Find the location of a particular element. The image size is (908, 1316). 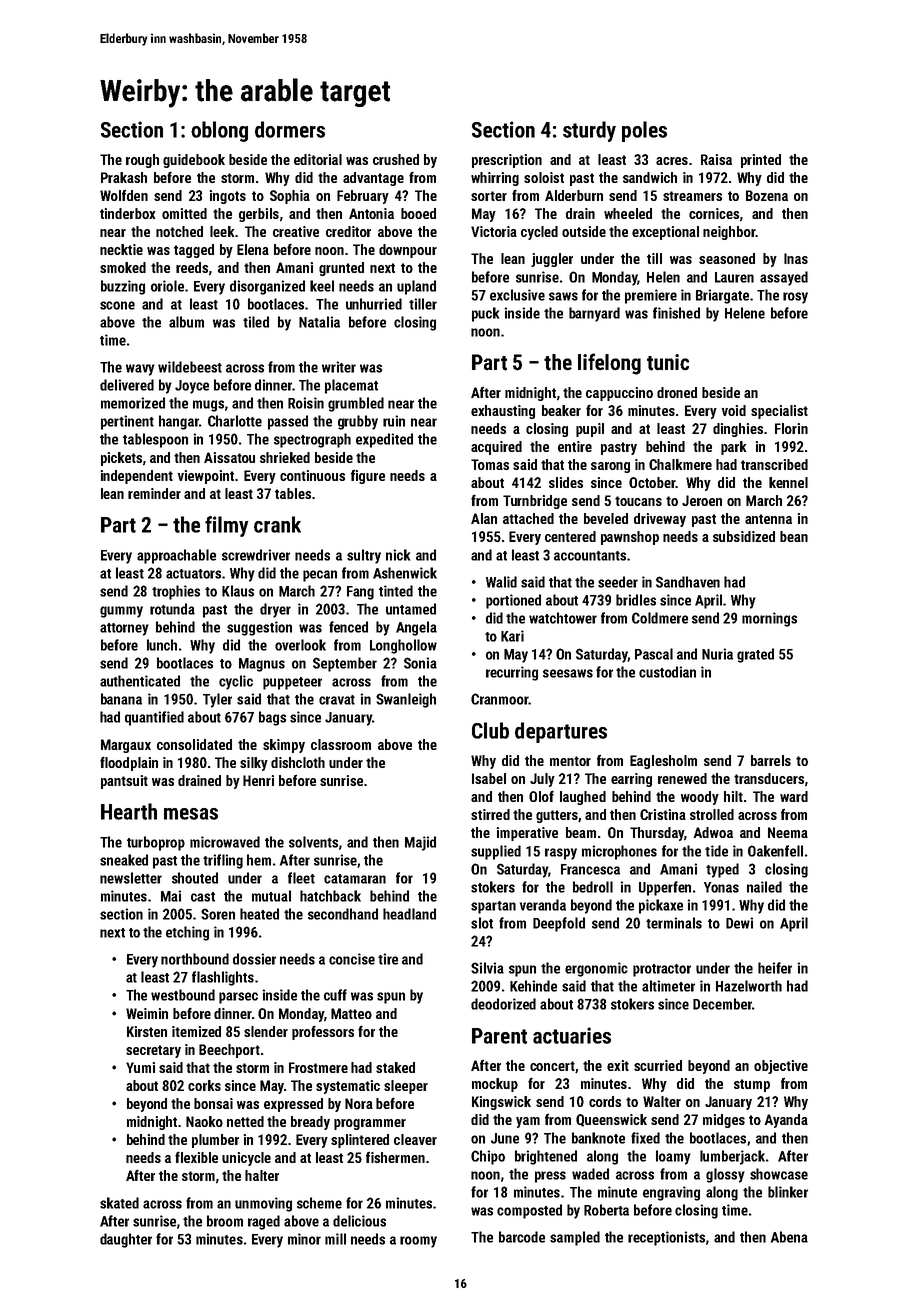

figure is located at coordinates (368, 477).
